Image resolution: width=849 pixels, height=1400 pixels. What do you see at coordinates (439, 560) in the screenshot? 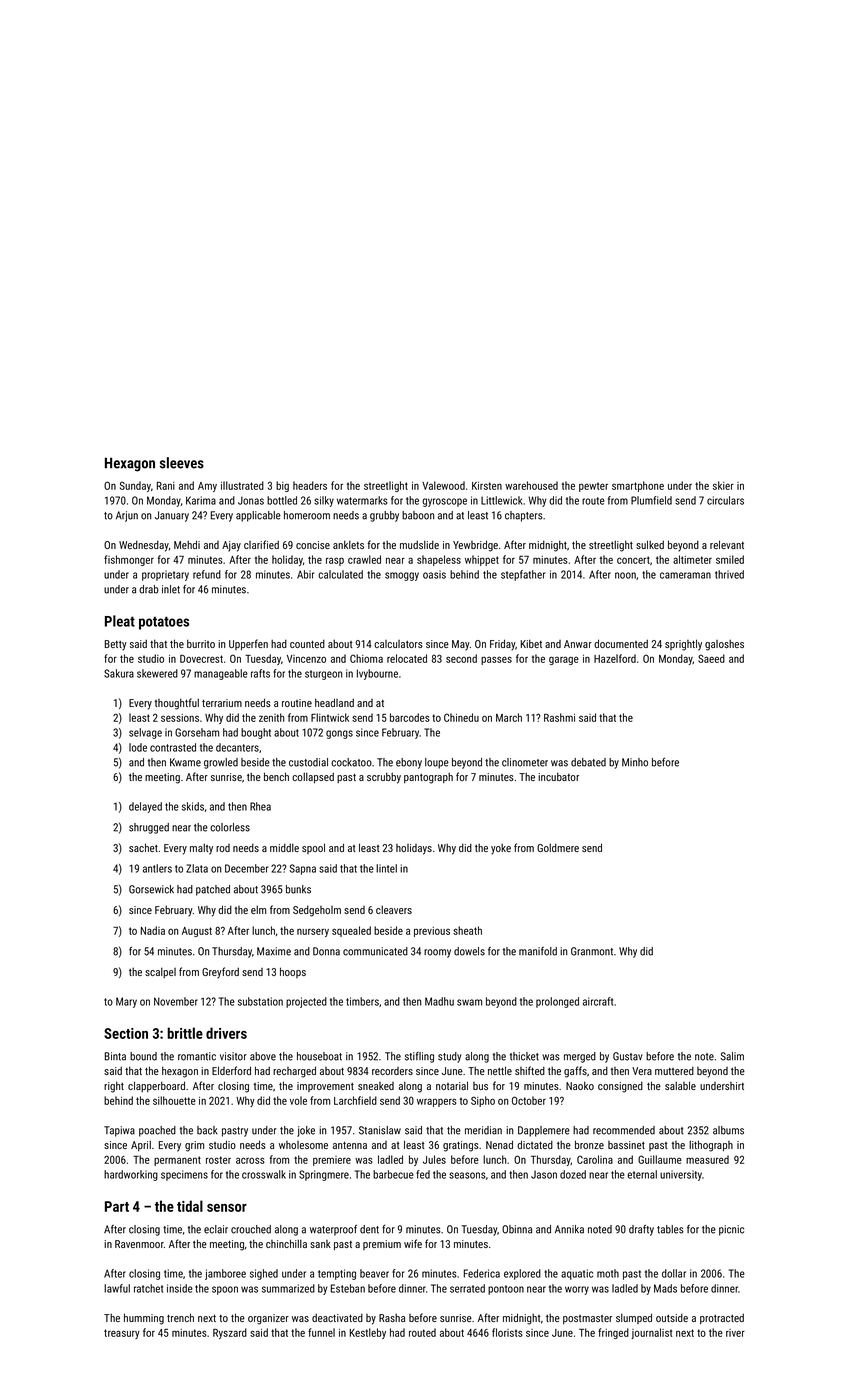
I see `shapeless` at bounding box center [439, 560].
